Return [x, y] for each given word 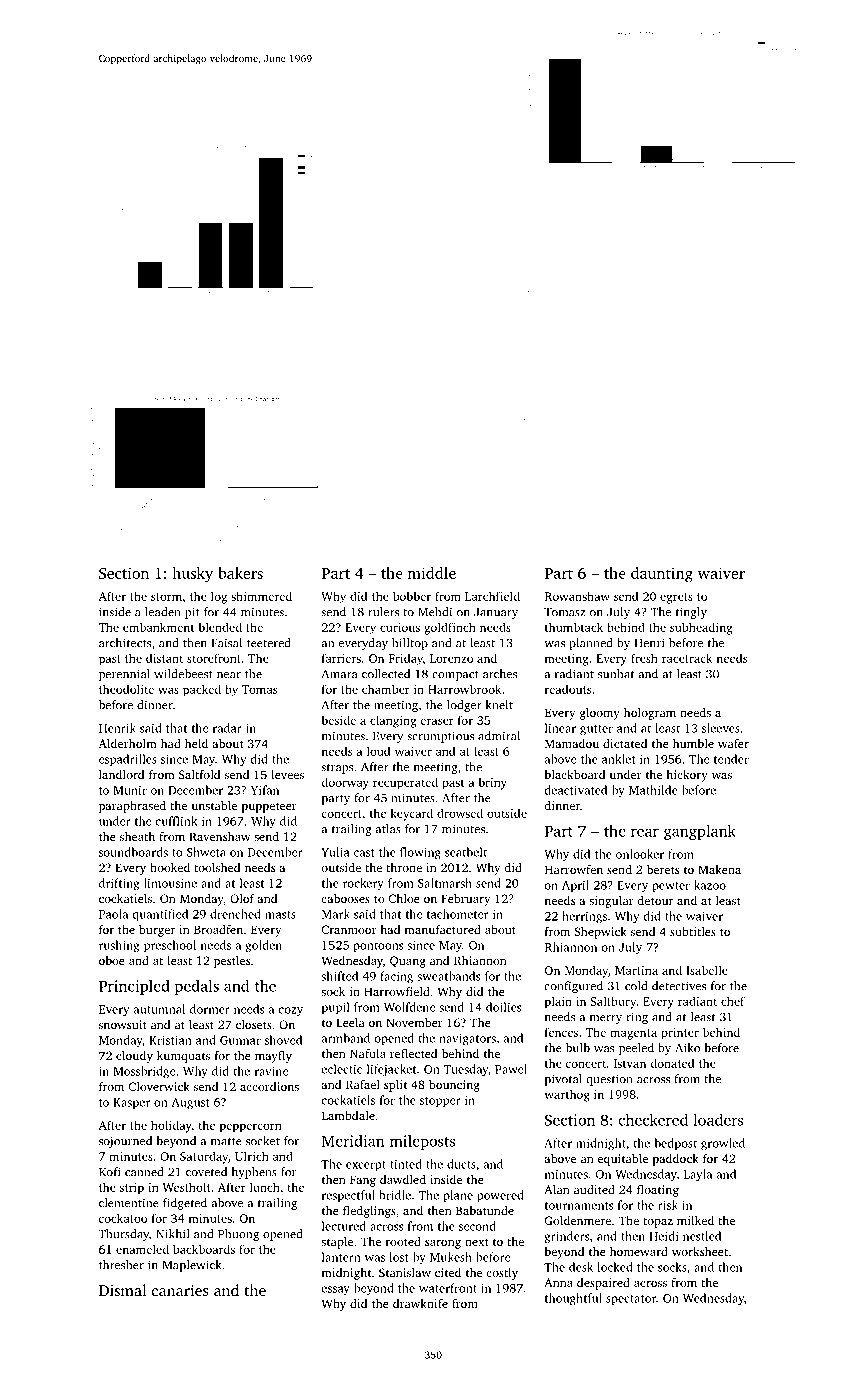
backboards [204, 1249]
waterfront [448, 1288]
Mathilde [653, 790]
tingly [691, 613]
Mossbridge [144, 1072]
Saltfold [199, 774]
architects [125, 643]
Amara [339, 674]
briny [492, 783]
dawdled [403, 1179]
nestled [702, 1236]
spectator [631, 1300]
